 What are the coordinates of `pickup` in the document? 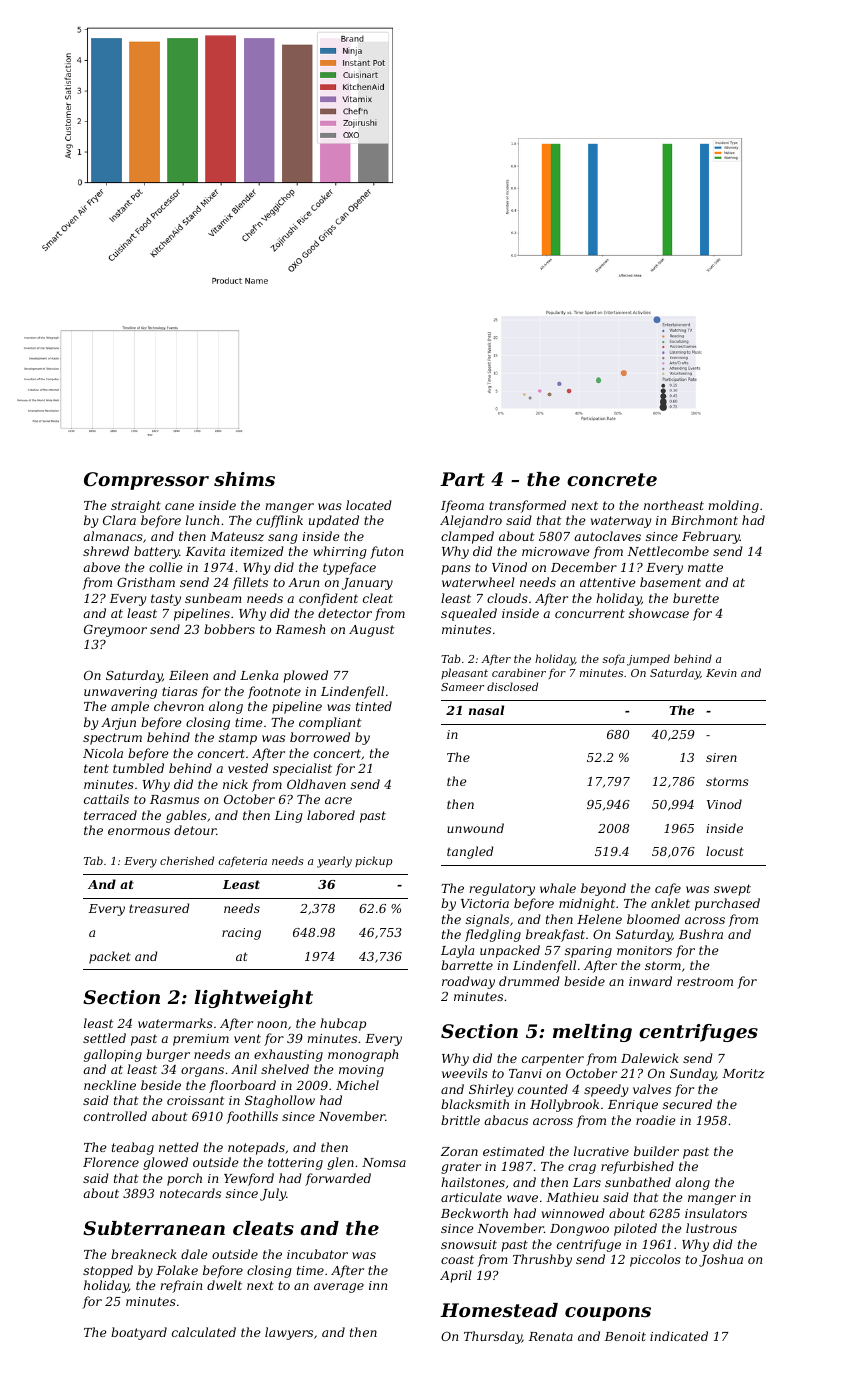 It's located at (373, 862).
